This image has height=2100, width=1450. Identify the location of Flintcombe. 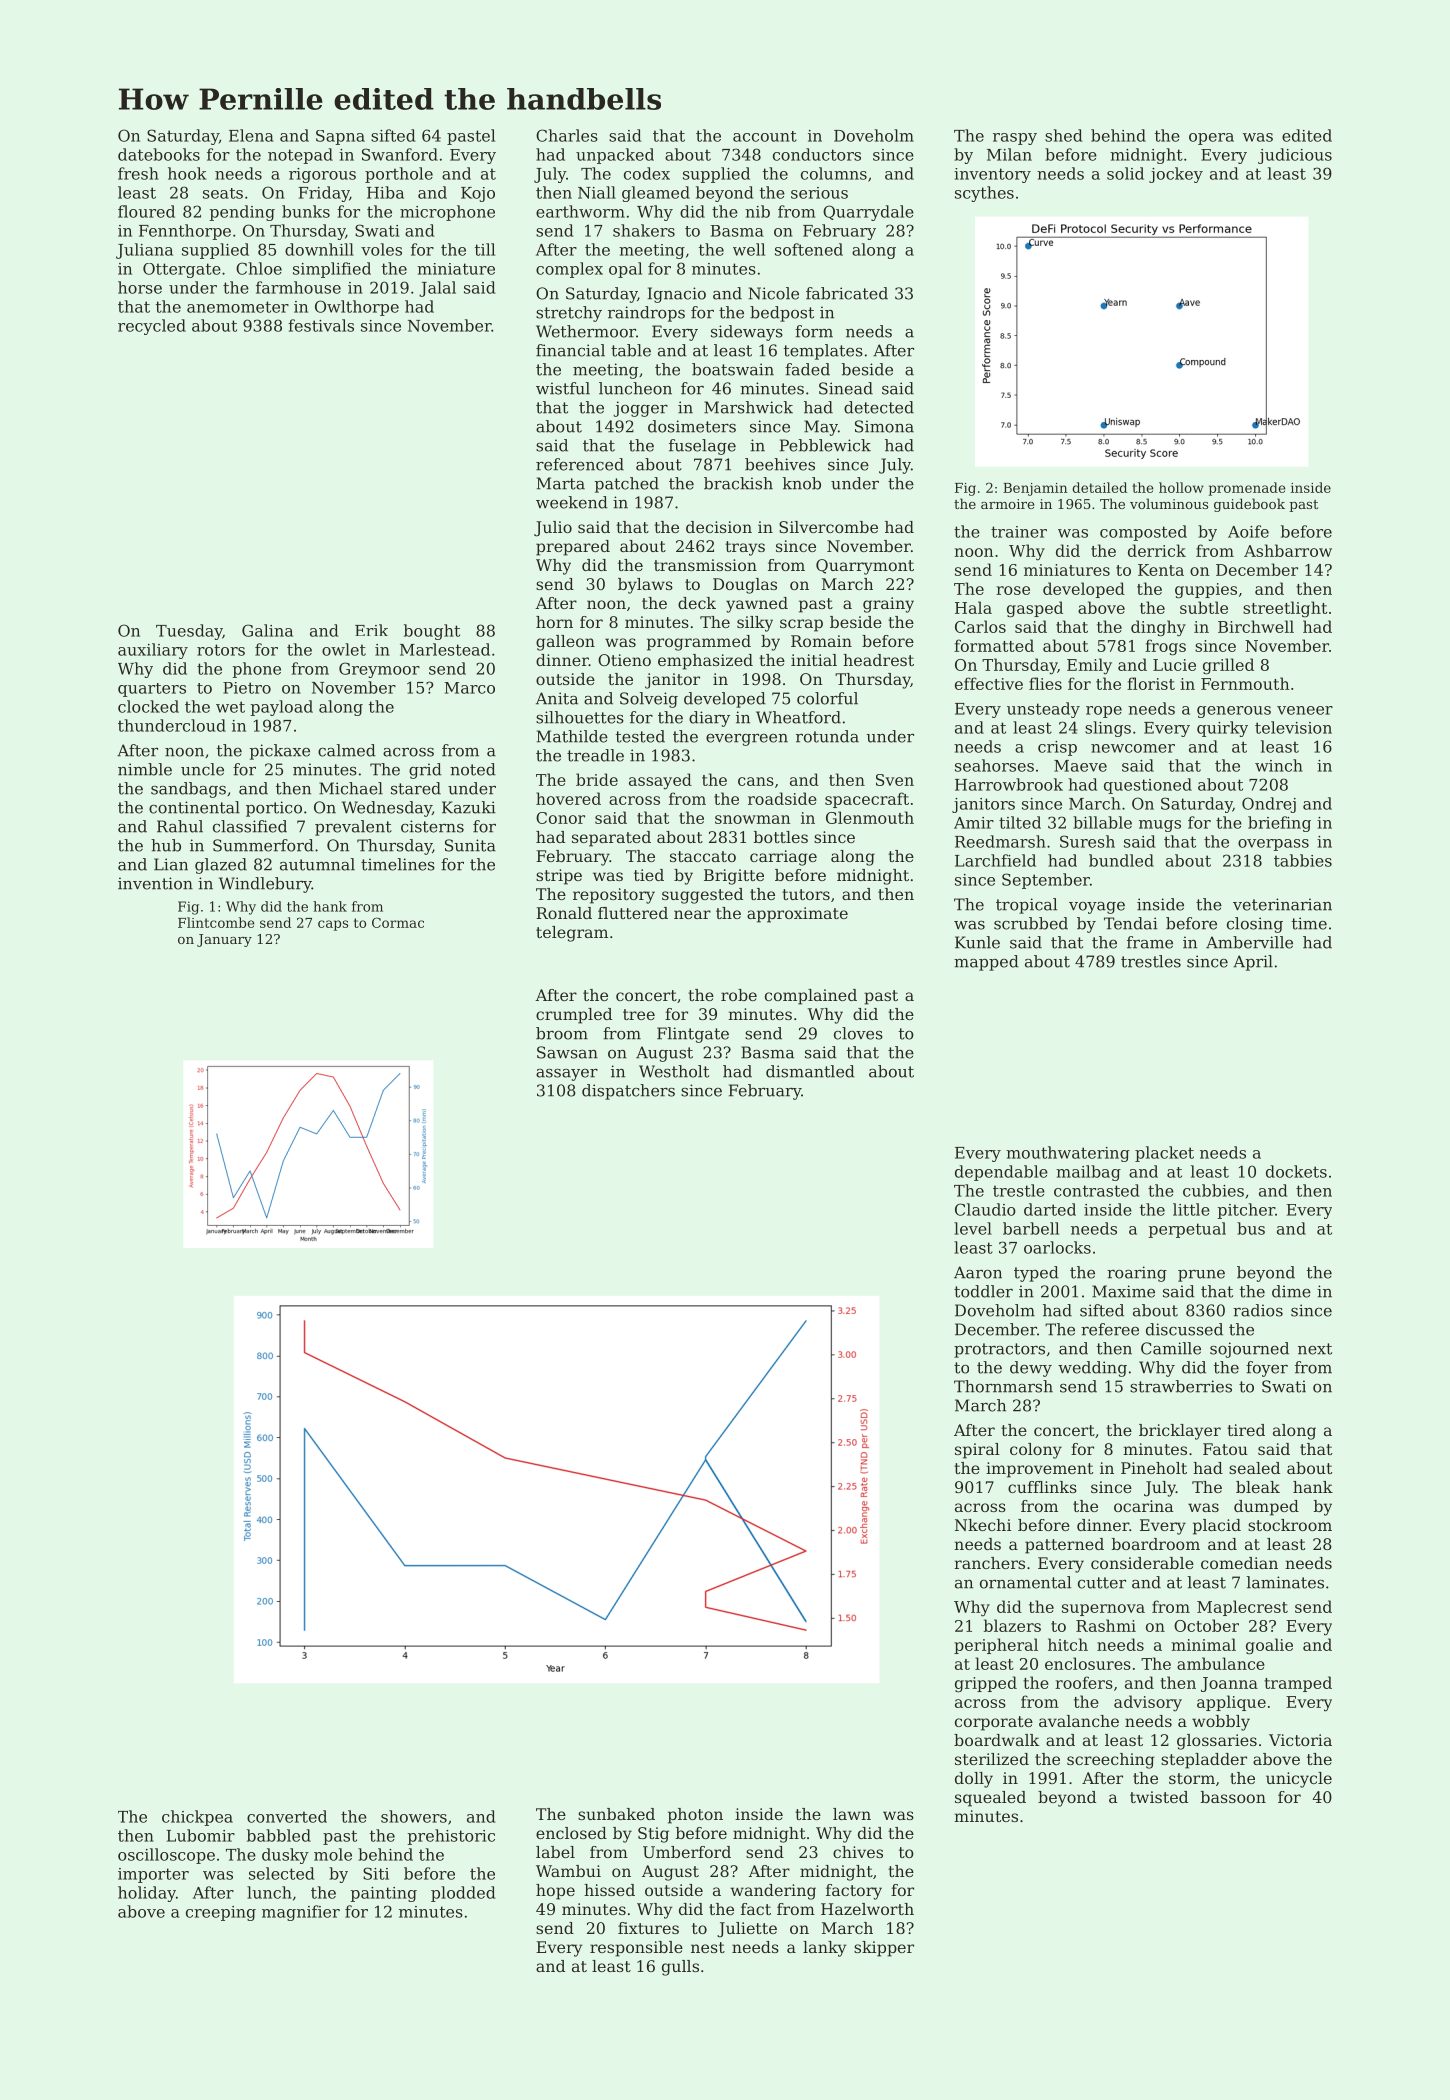
(216, 922).
